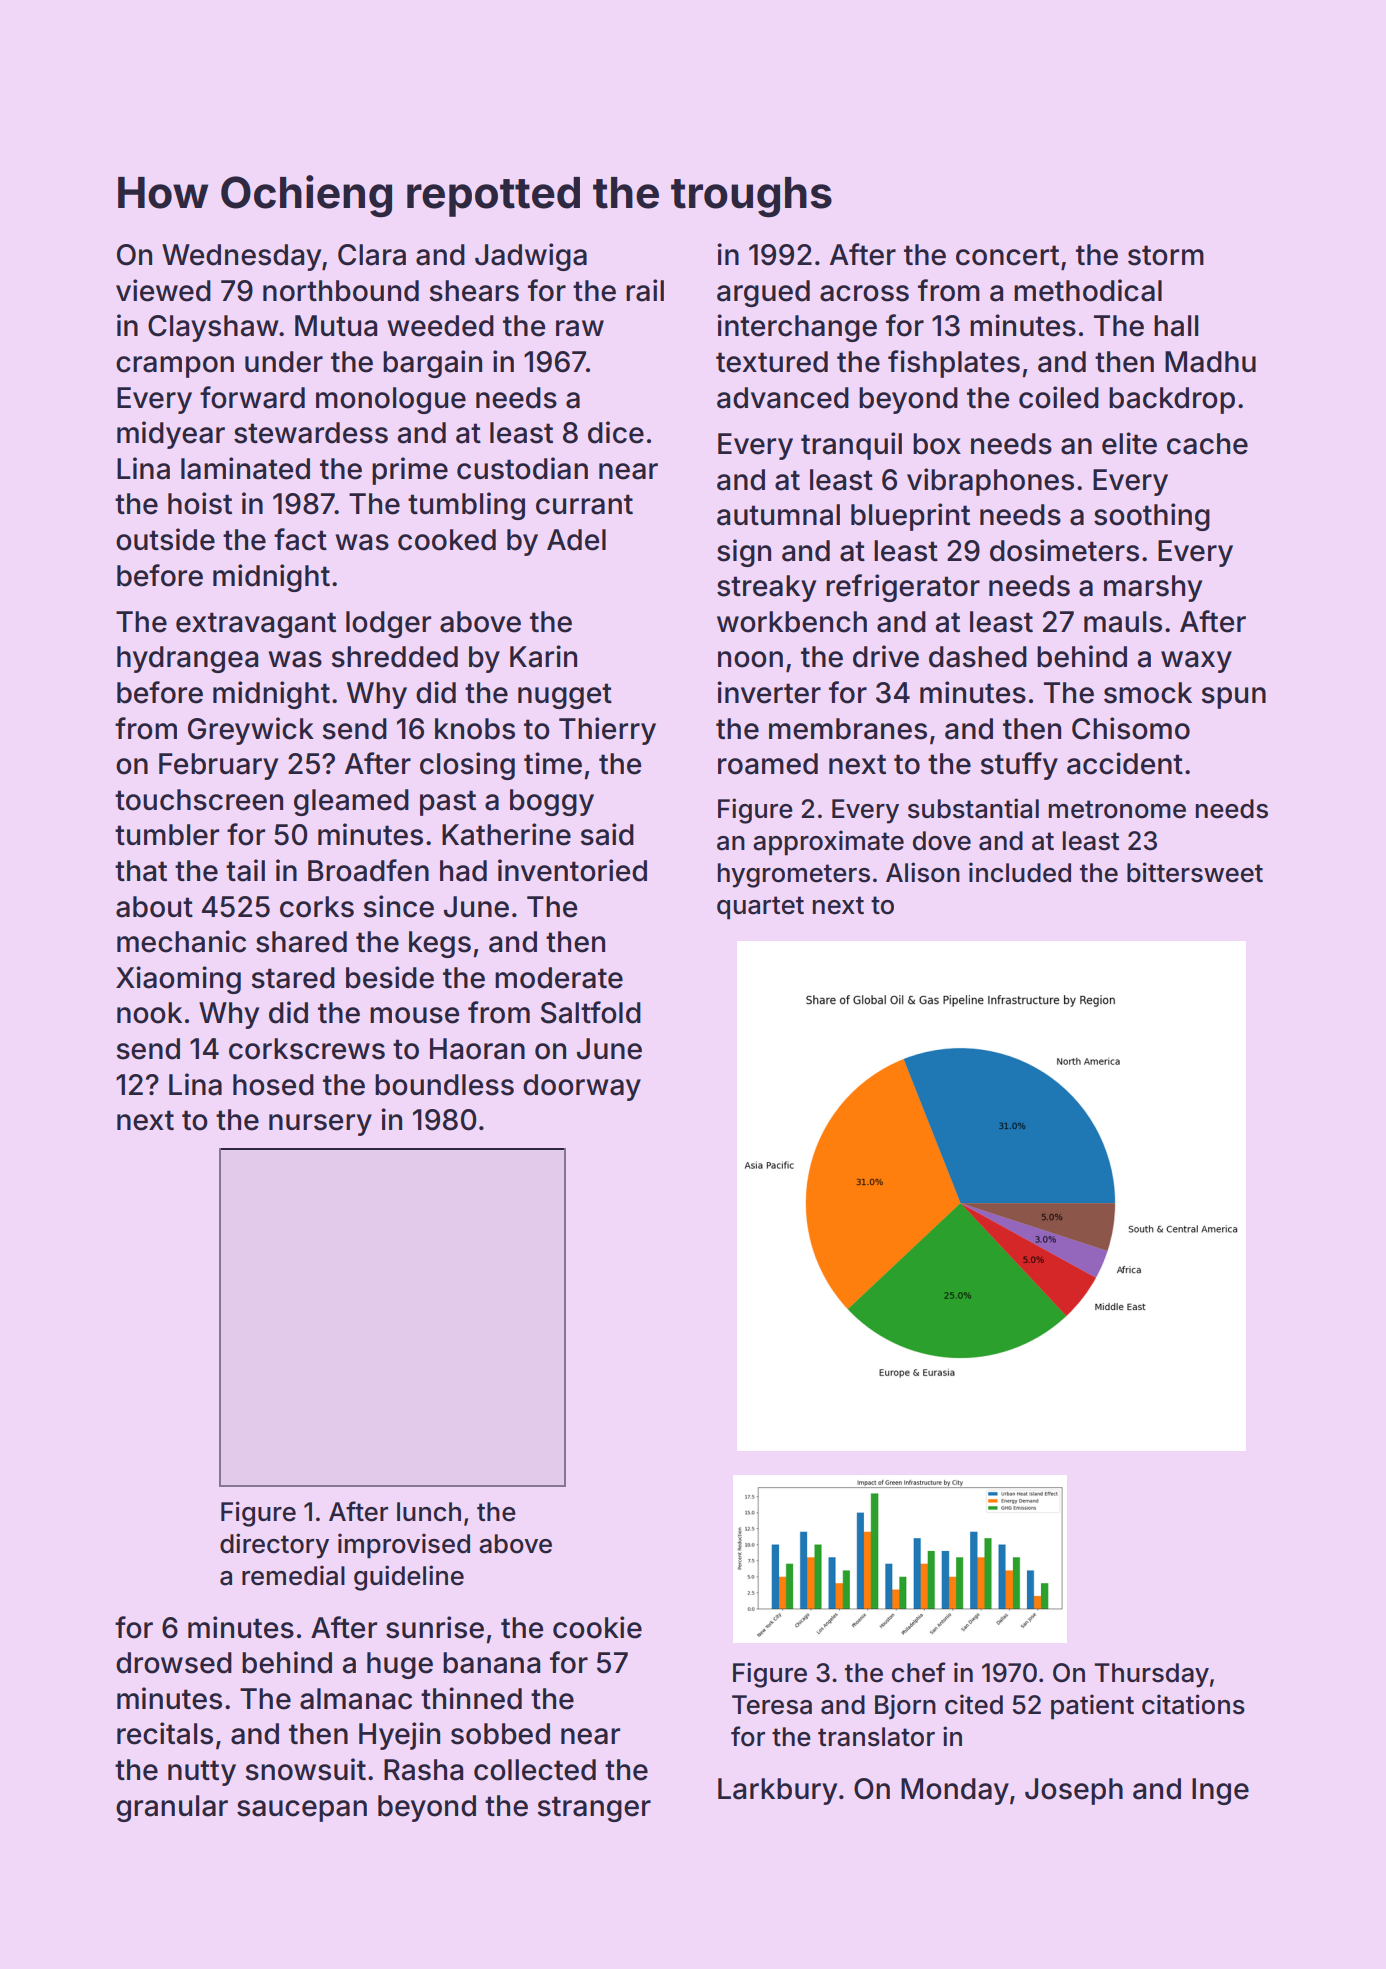 Image resolution: width=1386 pixels, height=1969 pixels. I want to click on doorway, so click(582, 1087).
